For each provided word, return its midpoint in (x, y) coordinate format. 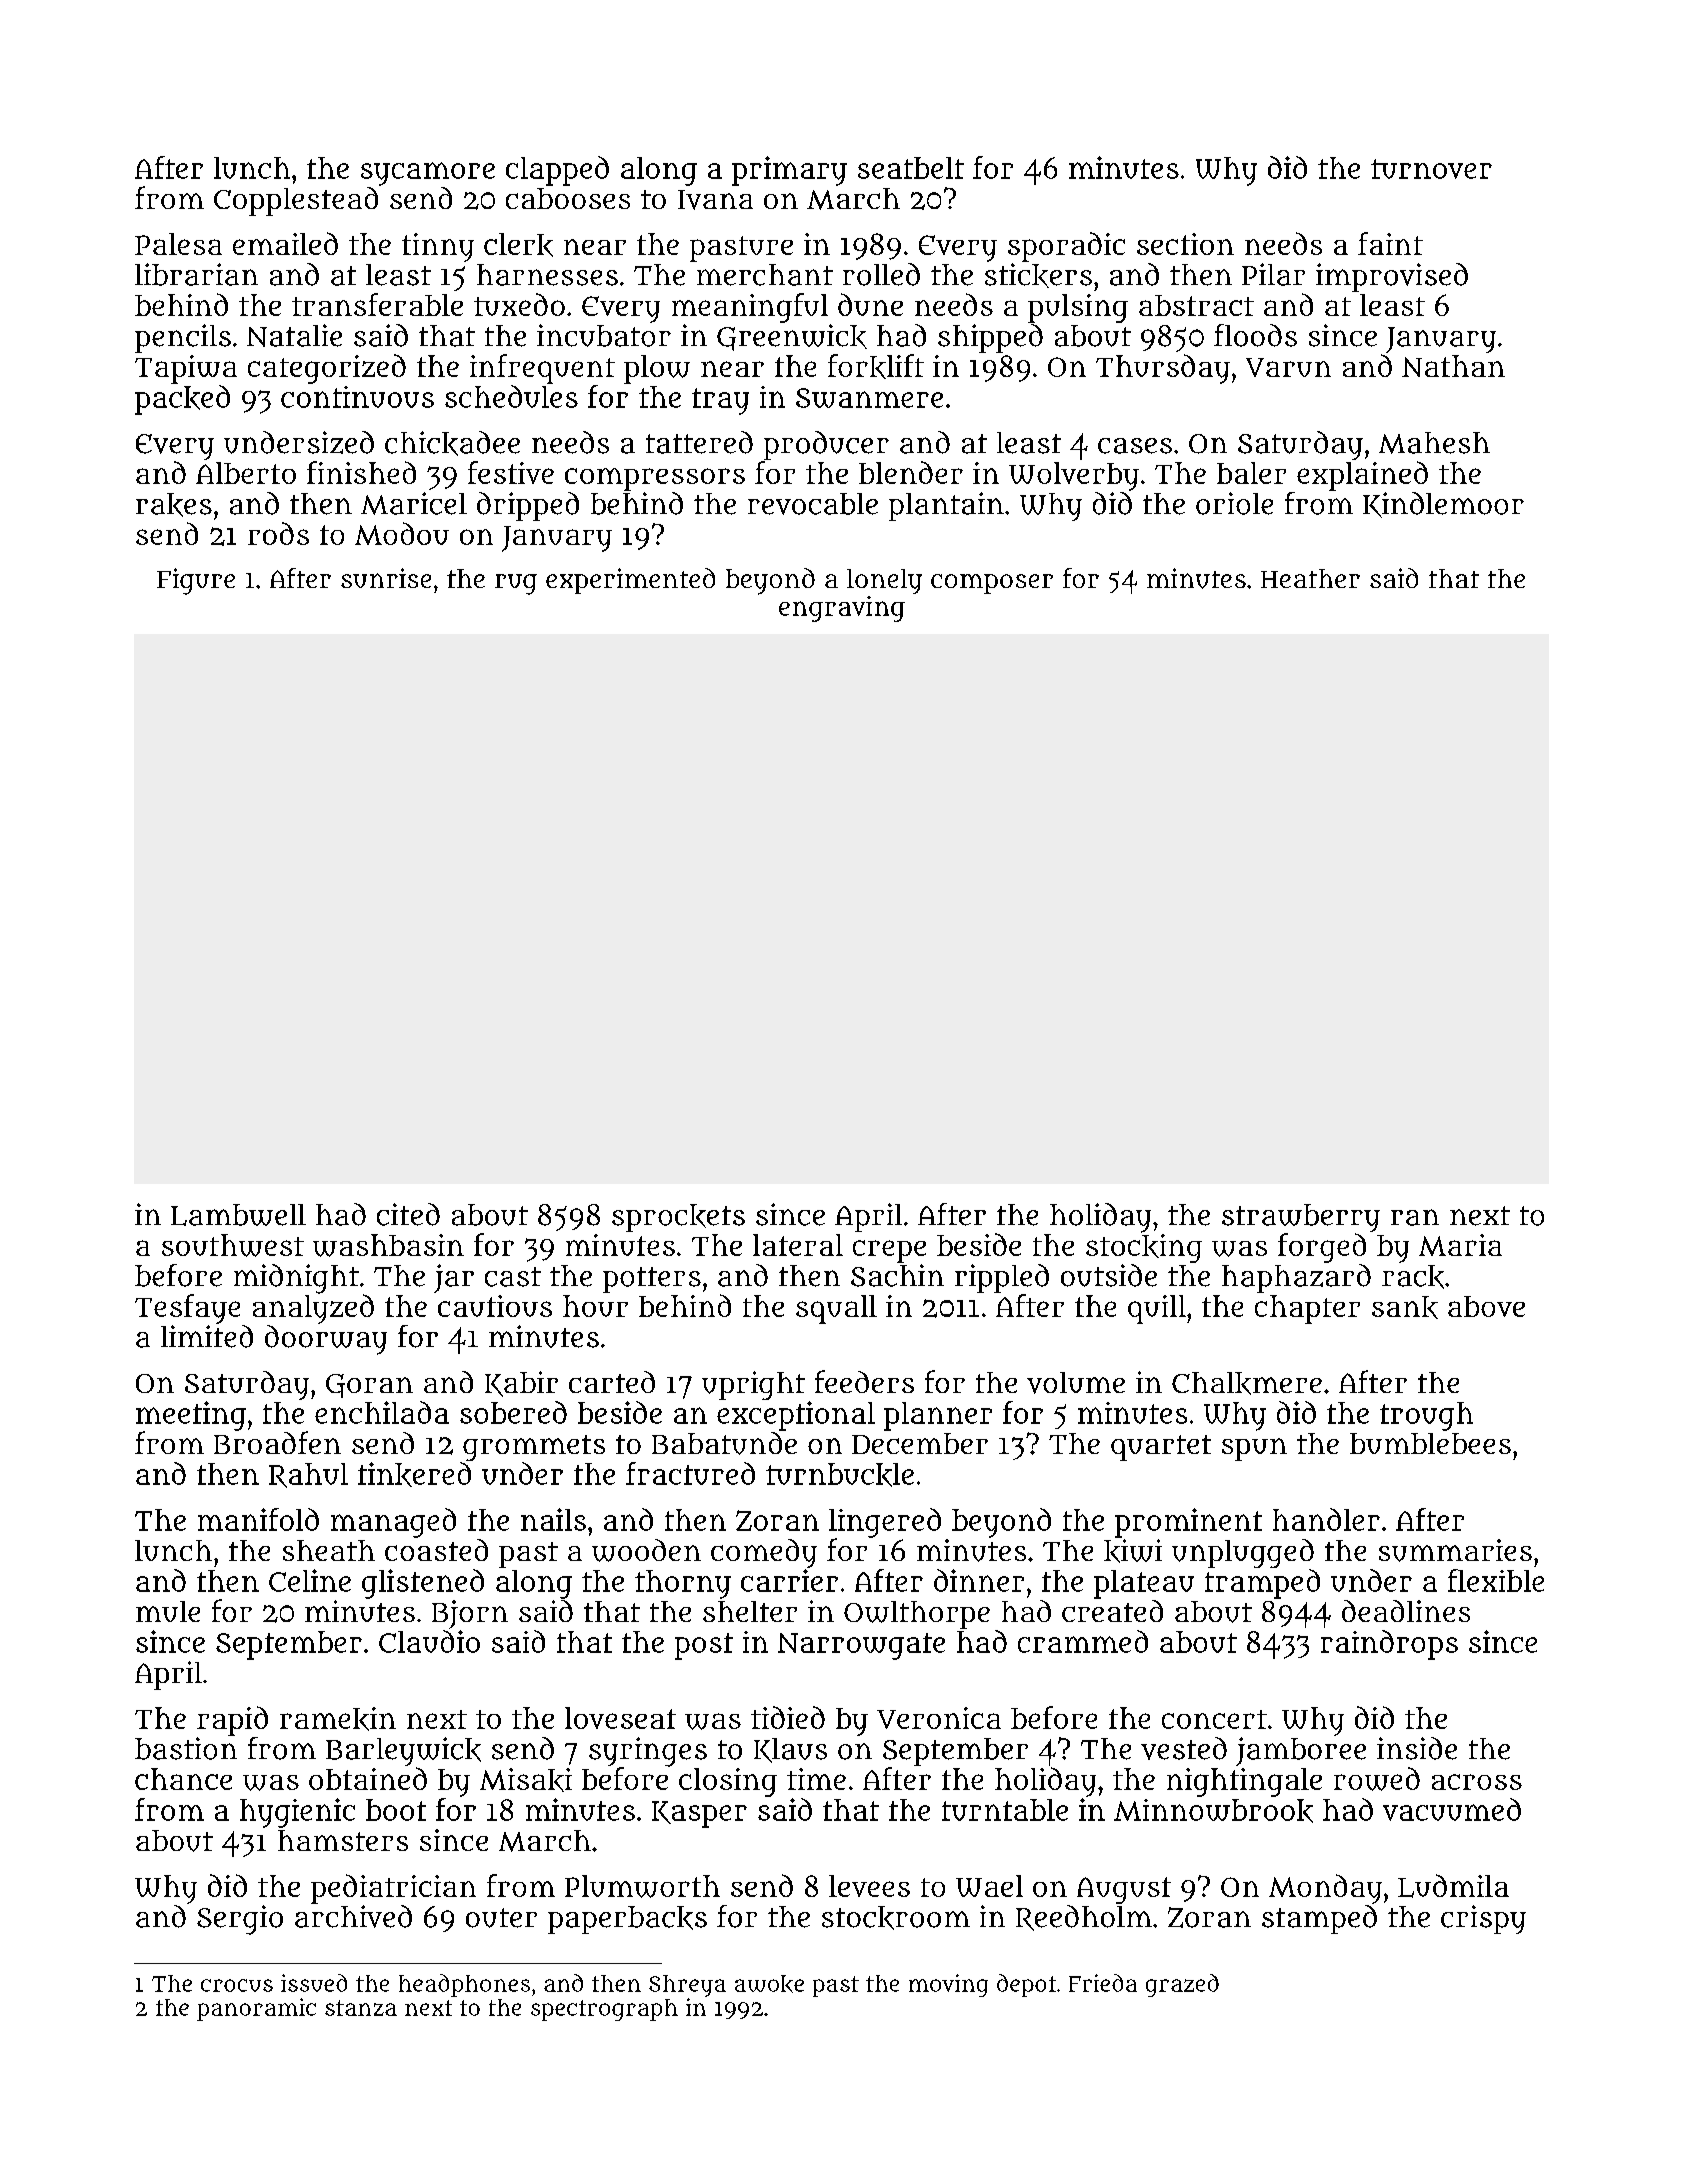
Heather (1310, 578)
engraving (842, 609)
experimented (630, 581)
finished (361, 472)
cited (408, 1214)
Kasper (699, 1814)
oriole (1234, 503)
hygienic (297, 1813)
